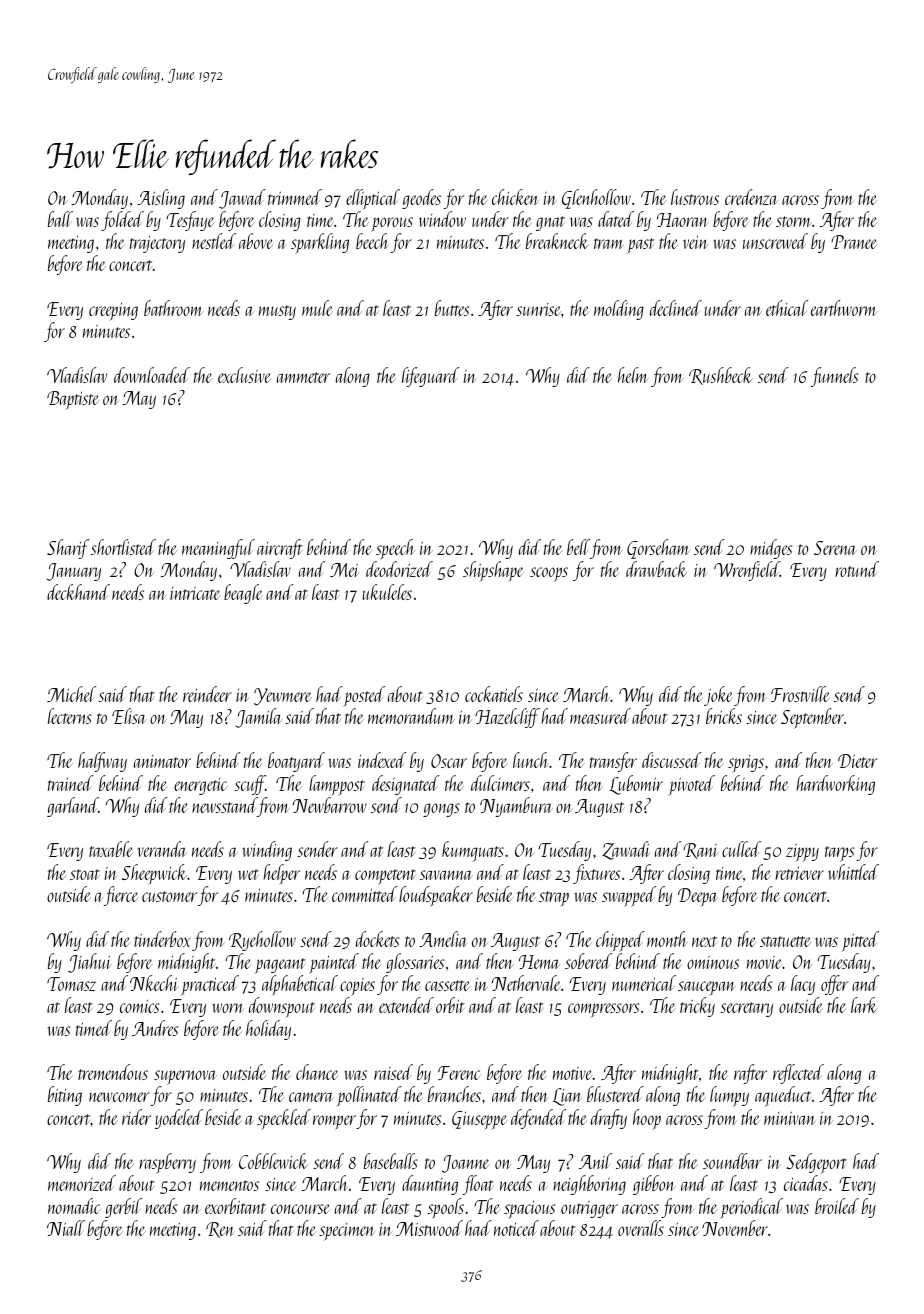 The image size is (924, 1314). I want to click on Niall, so click(66, 1228).
